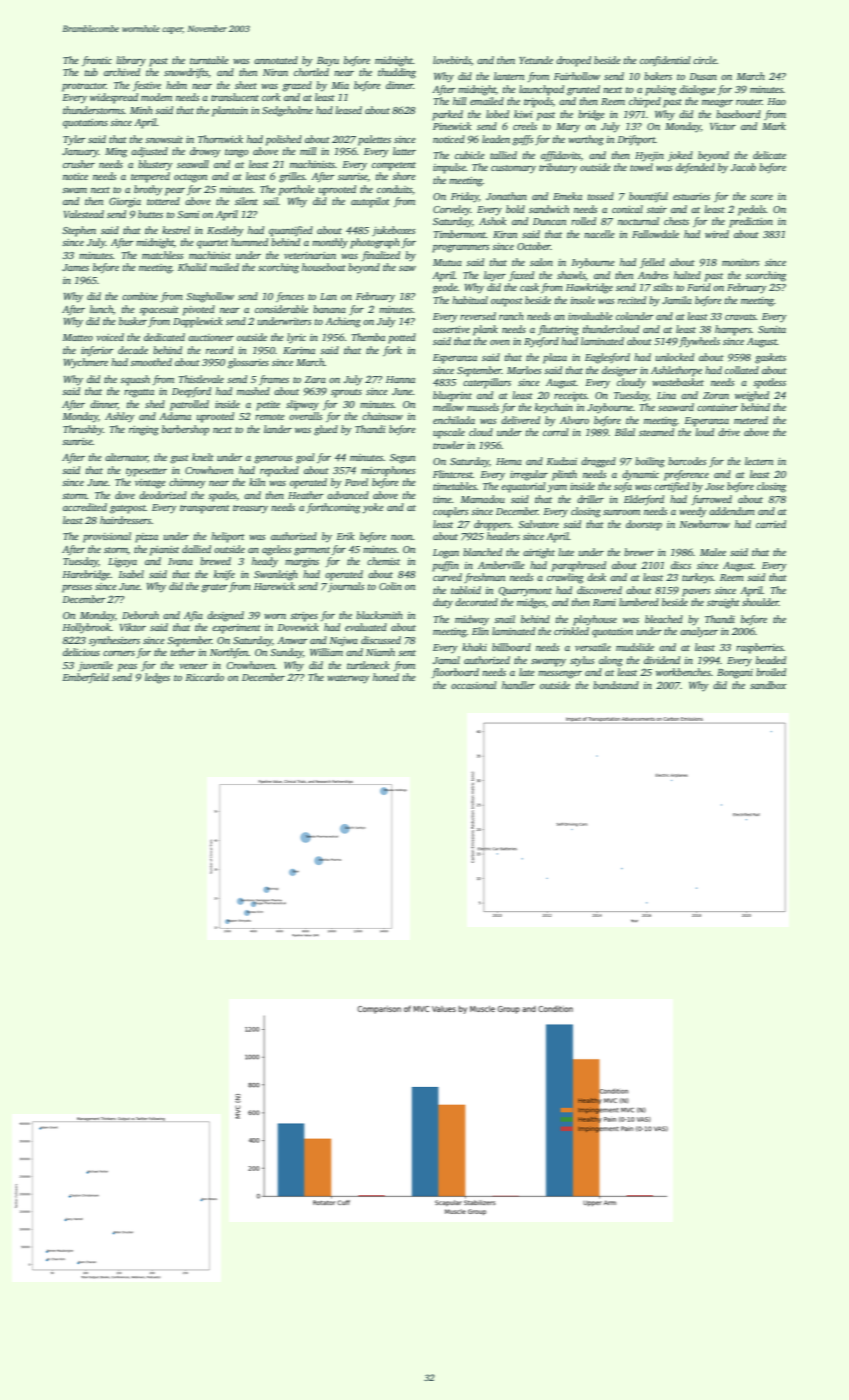 The width and height of the image is (849, 1400). I want to click on corners, so click(119, 653).
